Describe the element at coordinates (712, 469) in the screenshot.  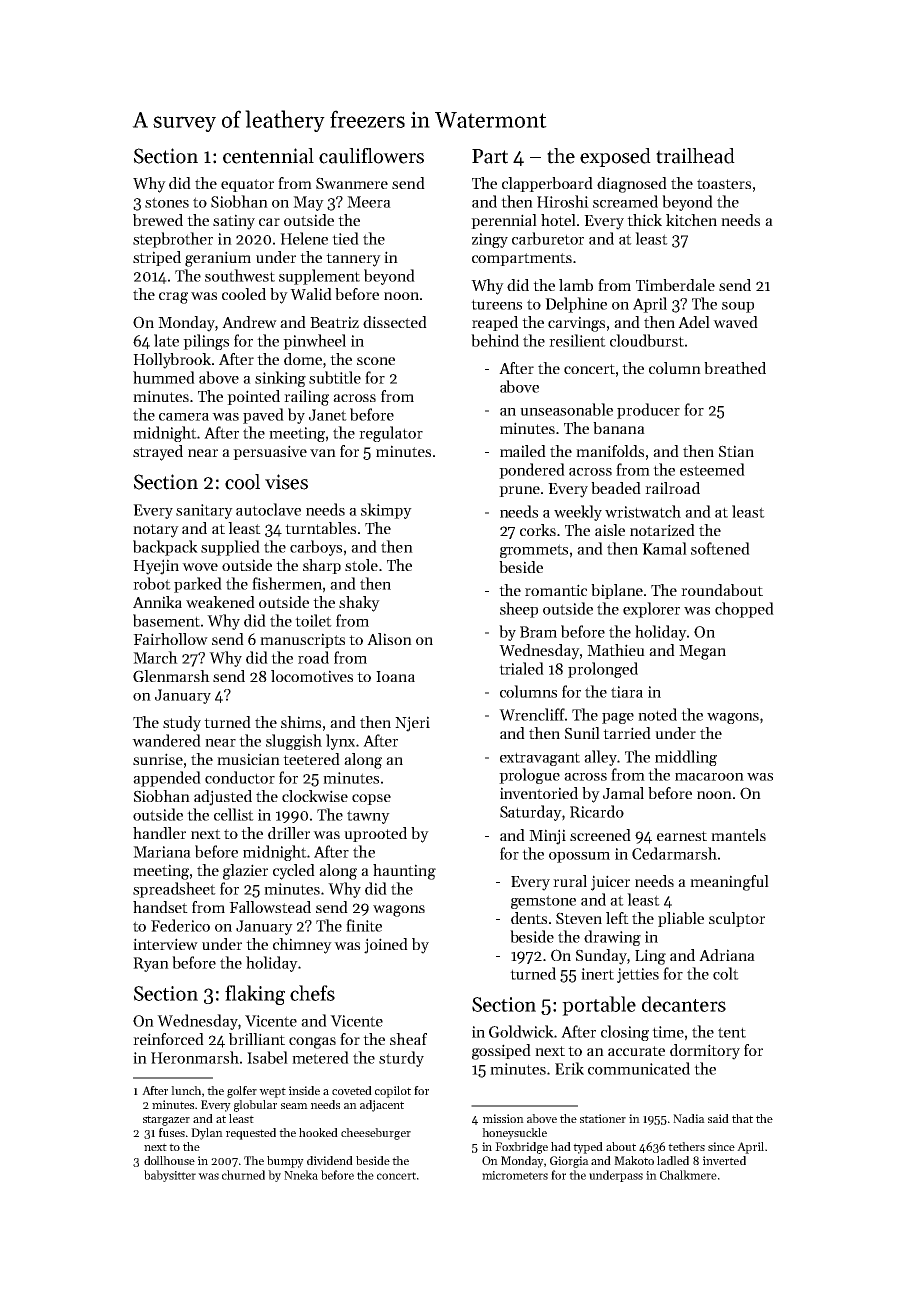
I see `esteemed` at that location.
